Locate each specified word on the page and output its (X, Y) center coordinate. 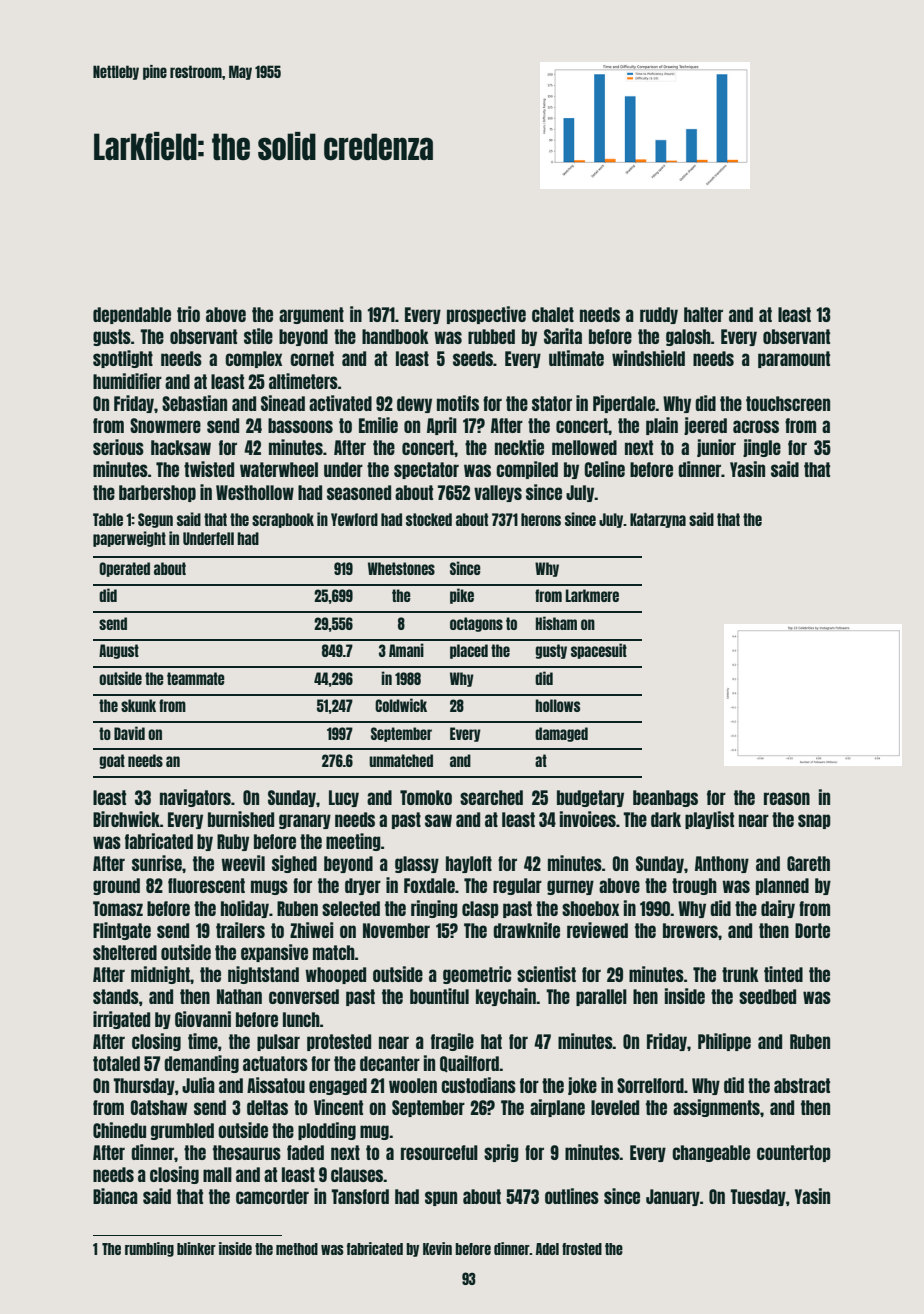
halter (703, 314)
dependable (132, 315)
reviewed (597, 930)
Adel (547, 1249)
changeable (711, 1153)
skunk (138, 705)
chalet (553, 314)
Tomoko (426, 797)
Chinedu (119, 1130)
